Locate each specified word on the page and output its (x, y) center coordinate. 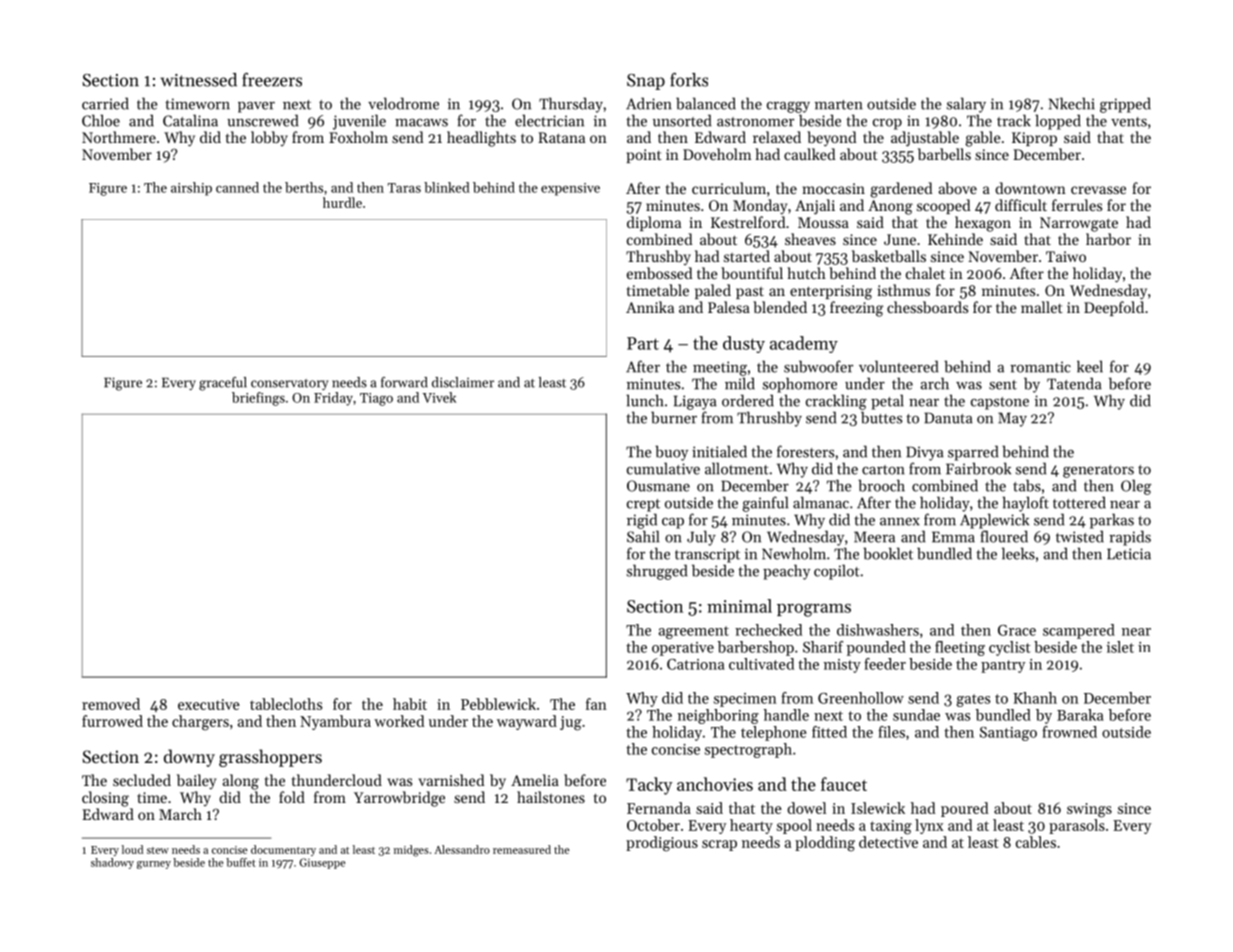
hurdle (342, 202)
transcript (707, 555)
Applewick (994, 521)
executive (209, 704)
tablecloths (286, 704)
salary (966, 105)
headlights (481, 139)
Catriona (695, 664)
